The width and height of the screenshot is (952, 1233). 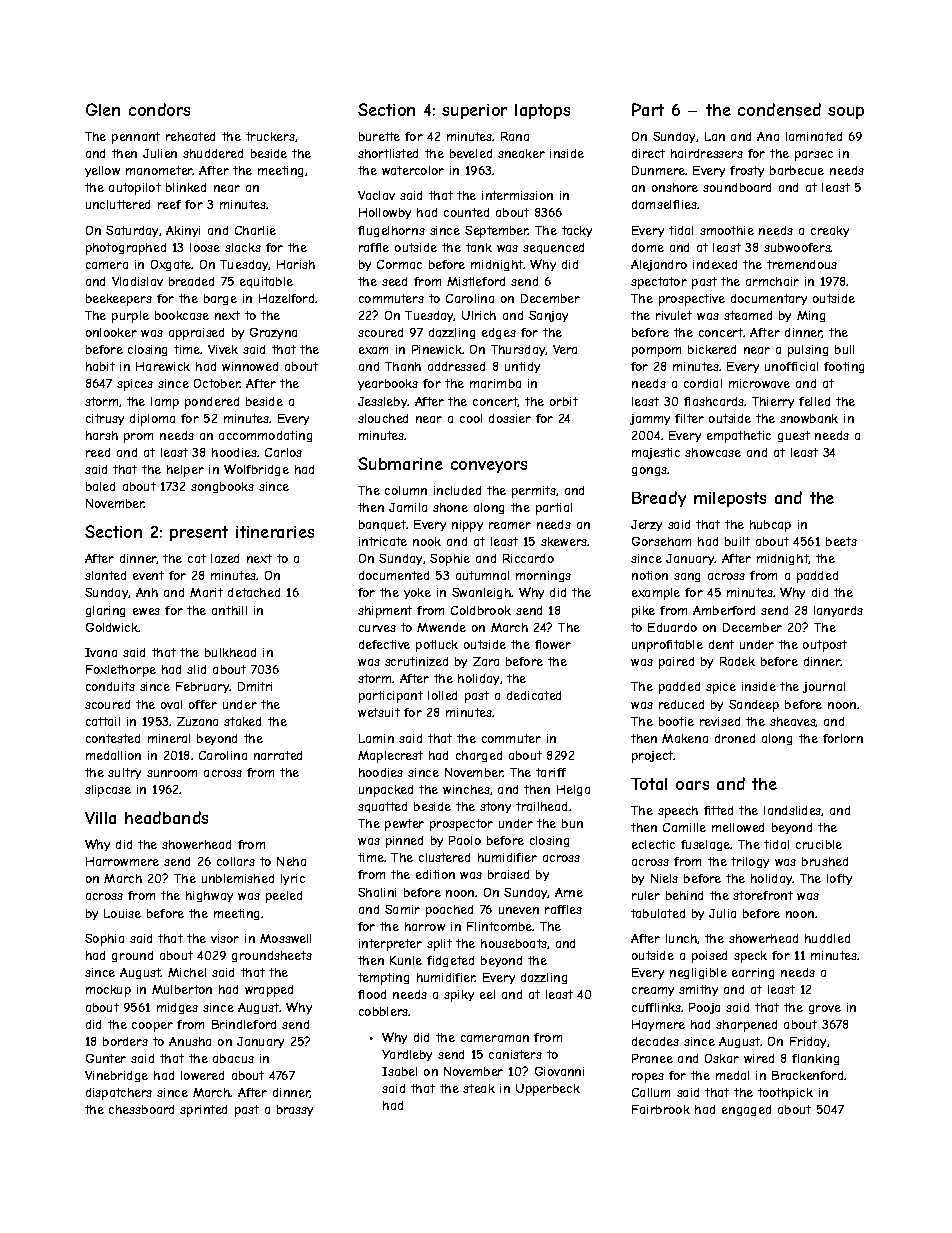 What do you see at coordinates (476, 281) in the screenshot?
I see `Mistleford` at bounding box center [476, 281].
